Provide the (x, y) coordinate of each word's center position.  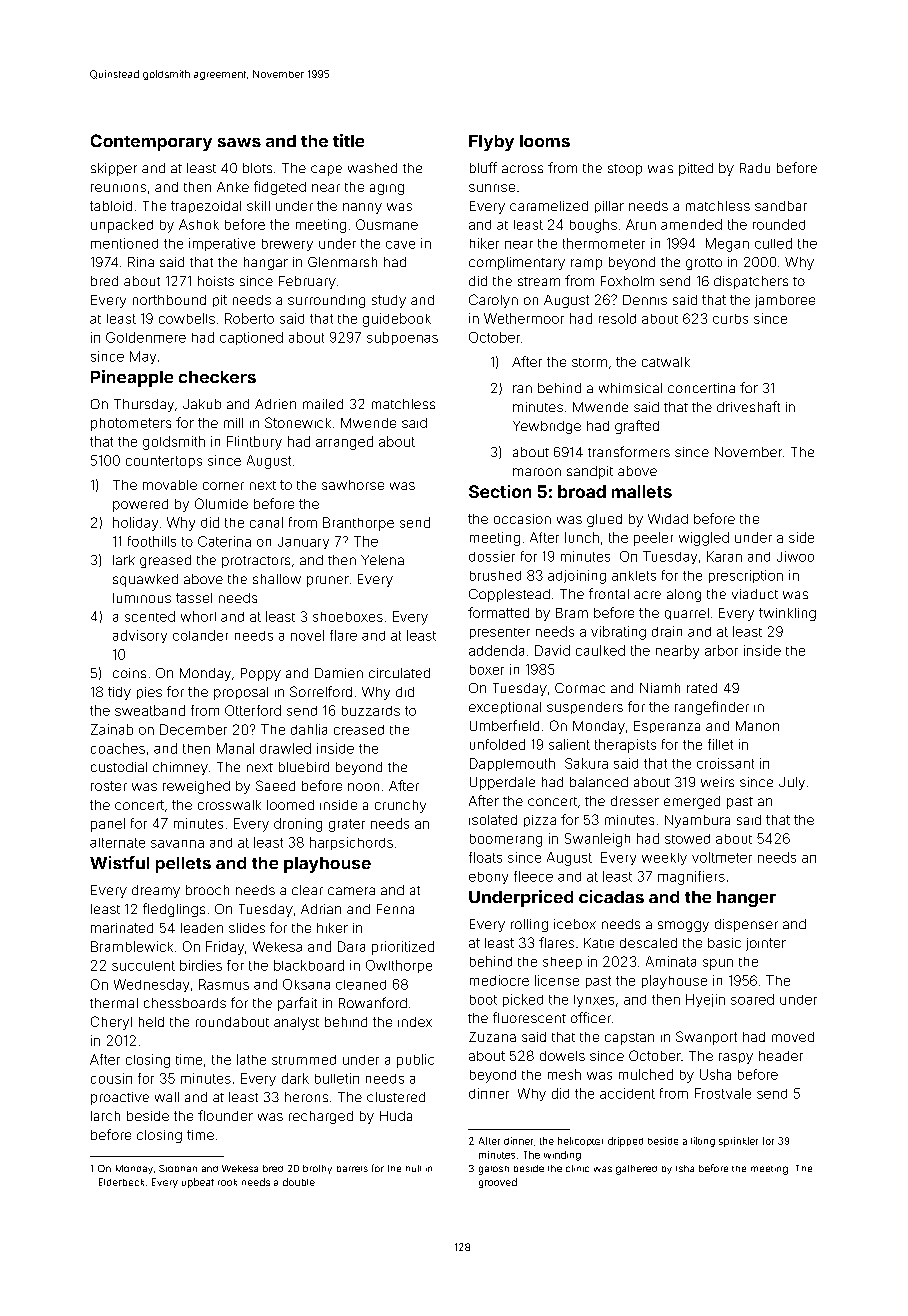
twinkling (787, 614)
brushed (495, 576)
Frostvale (723, 1093)
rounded (779, 224)
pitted (696, 169)
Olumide (221, 503)
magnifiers (691, 878)
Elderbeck (121, 1182)
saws (239, 142)
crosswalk (229, 805)
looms (545, 141)
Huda (396, 1116)
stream (539, 281)
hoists (216, 281)
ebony (488, 878)
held (151, 1022)
